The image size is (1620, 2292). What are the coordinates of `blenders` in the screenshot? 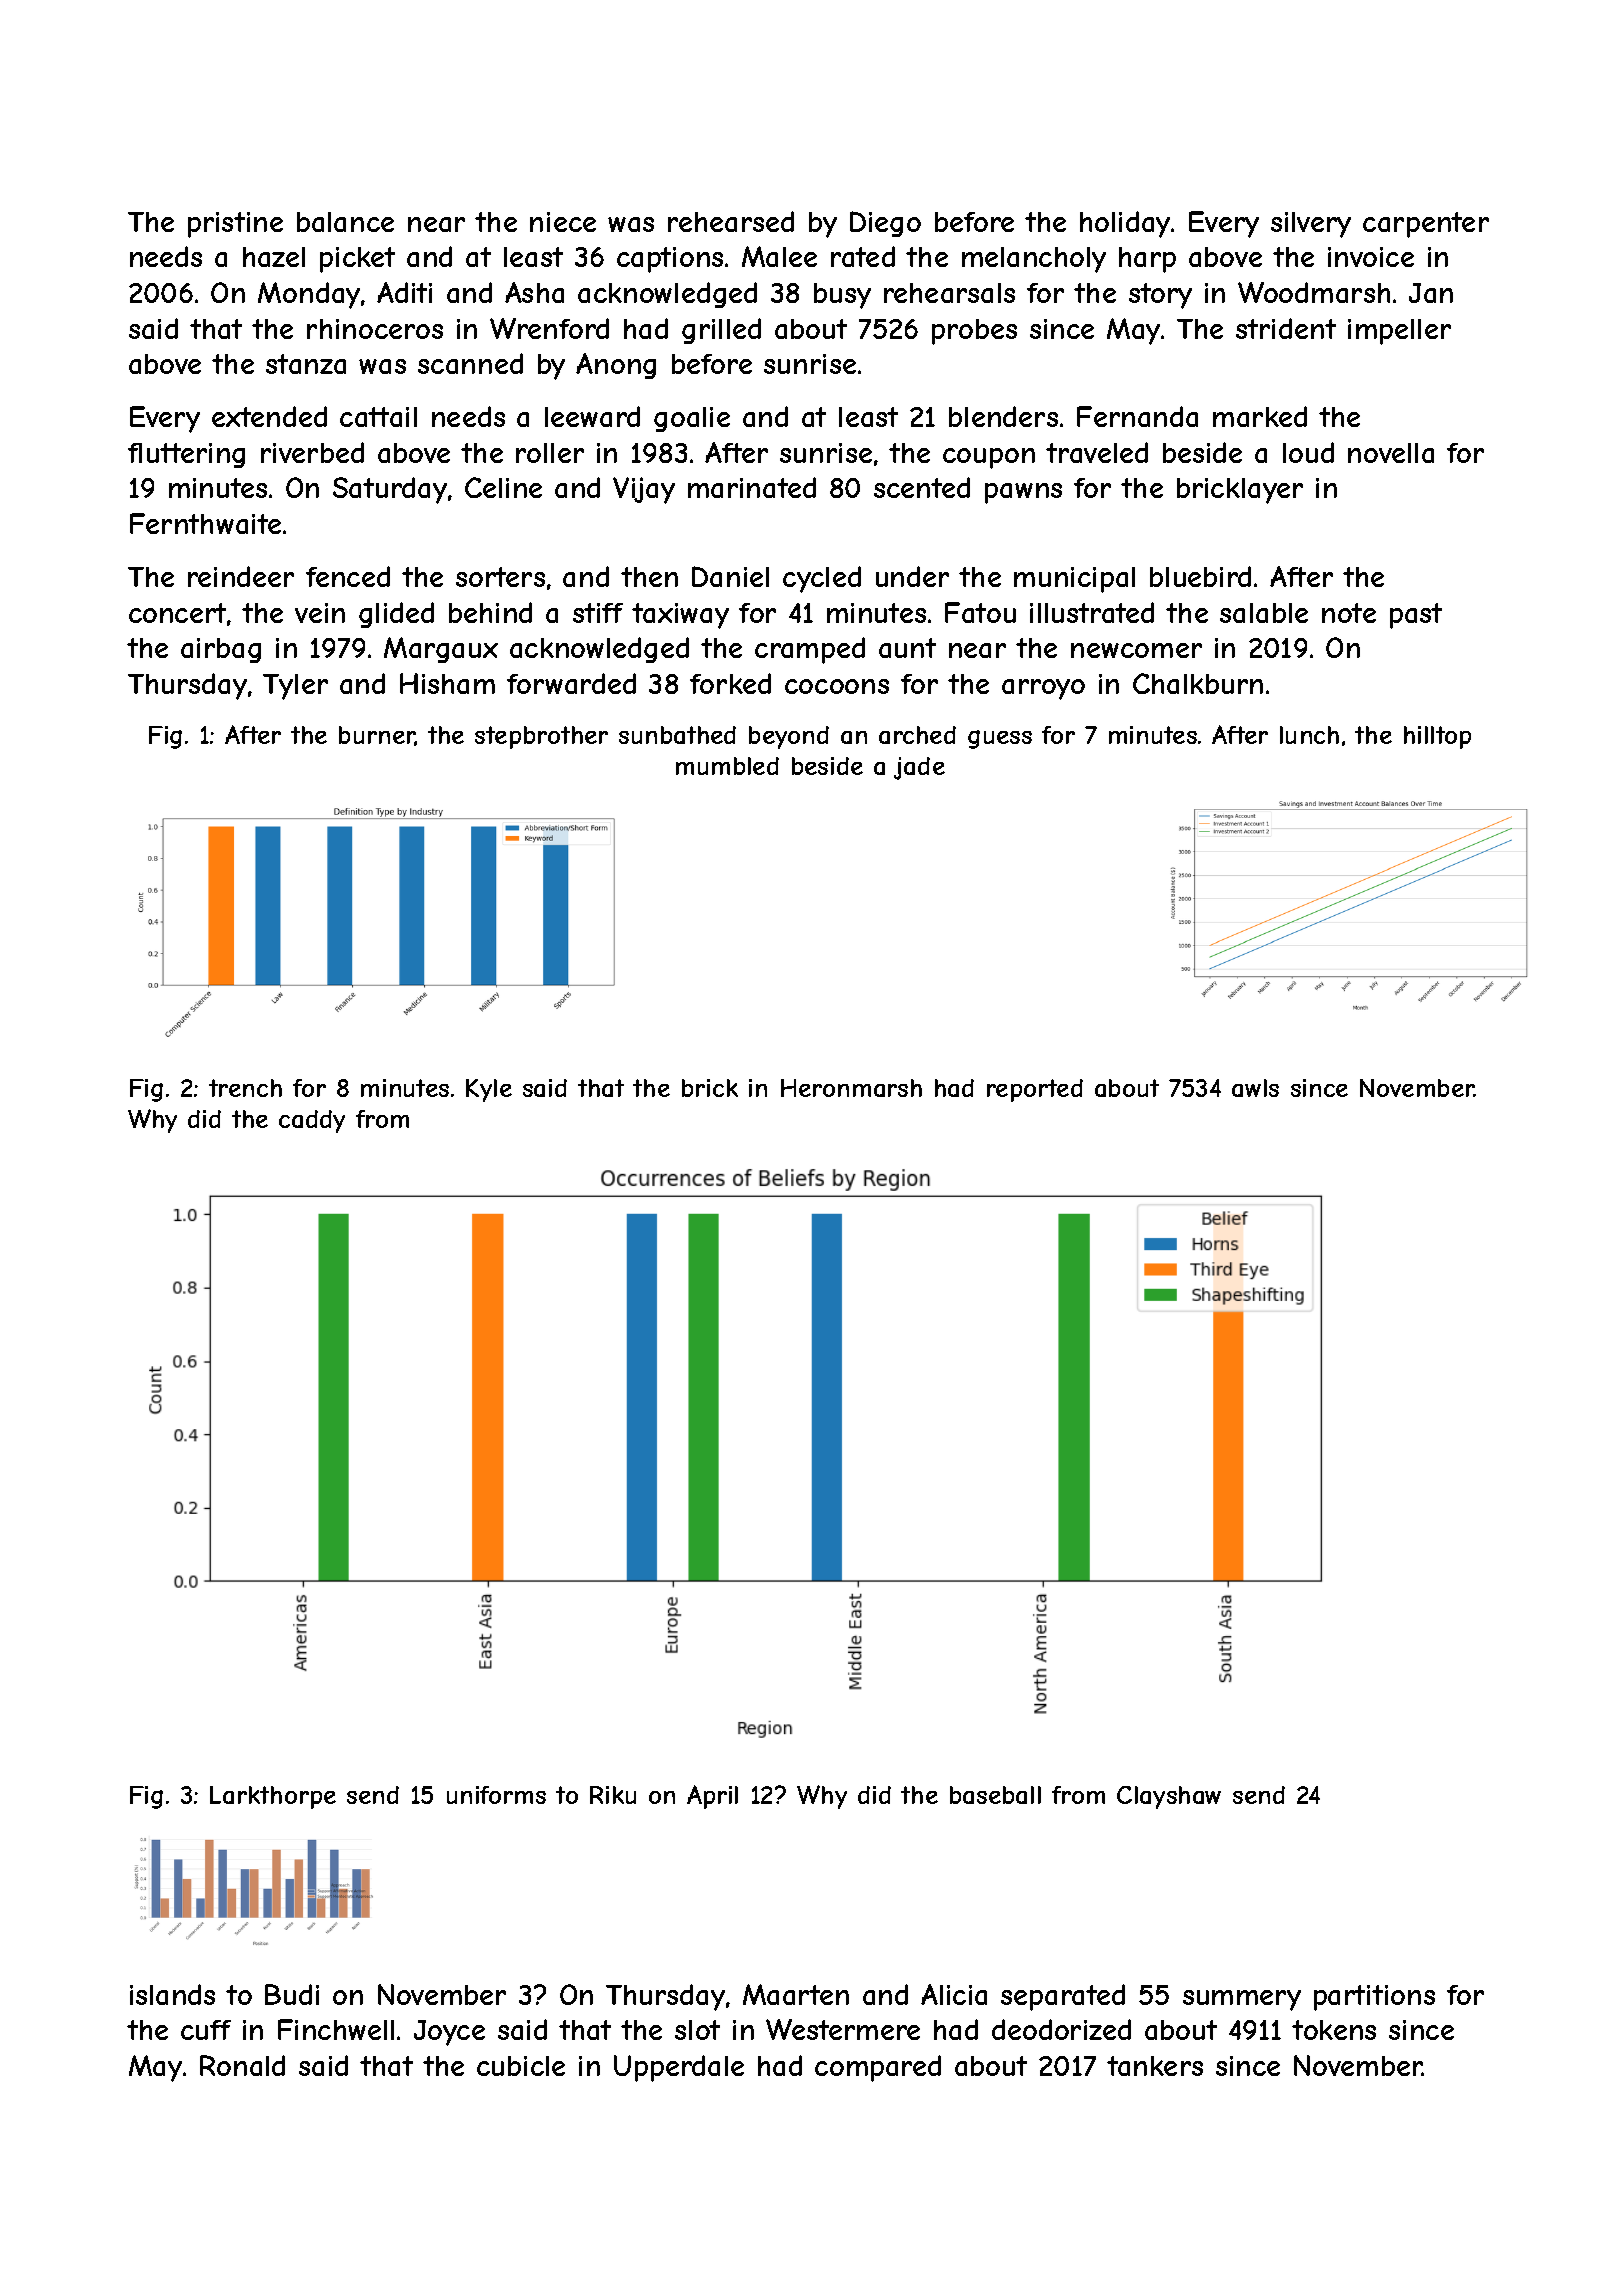 It's located at (1003, 416).
